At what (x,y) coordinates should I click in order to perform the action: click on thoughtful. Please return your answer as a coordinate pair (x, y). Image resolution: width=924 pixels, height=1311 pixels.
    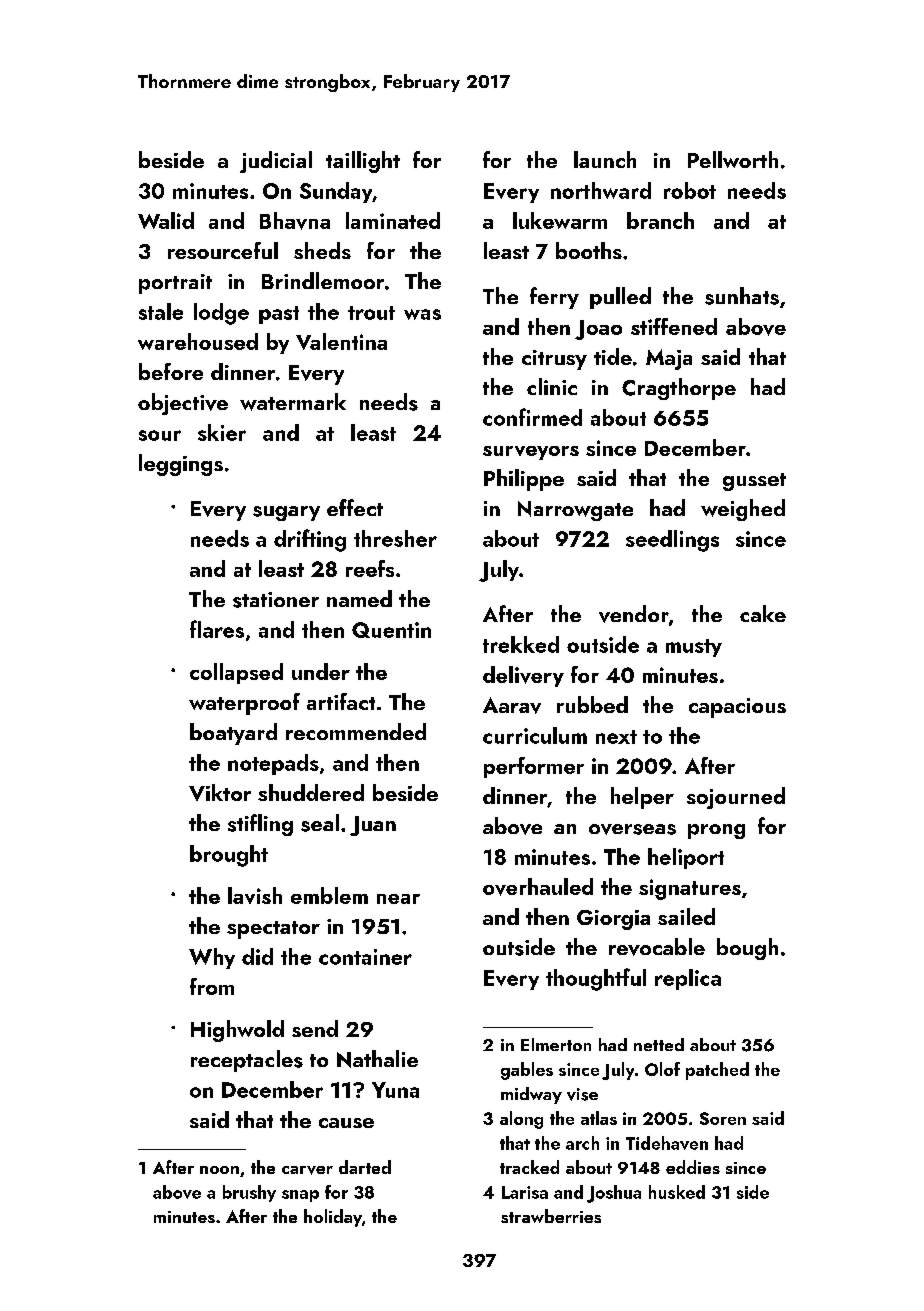
    Looking at the image, I should click on (596, 979).
